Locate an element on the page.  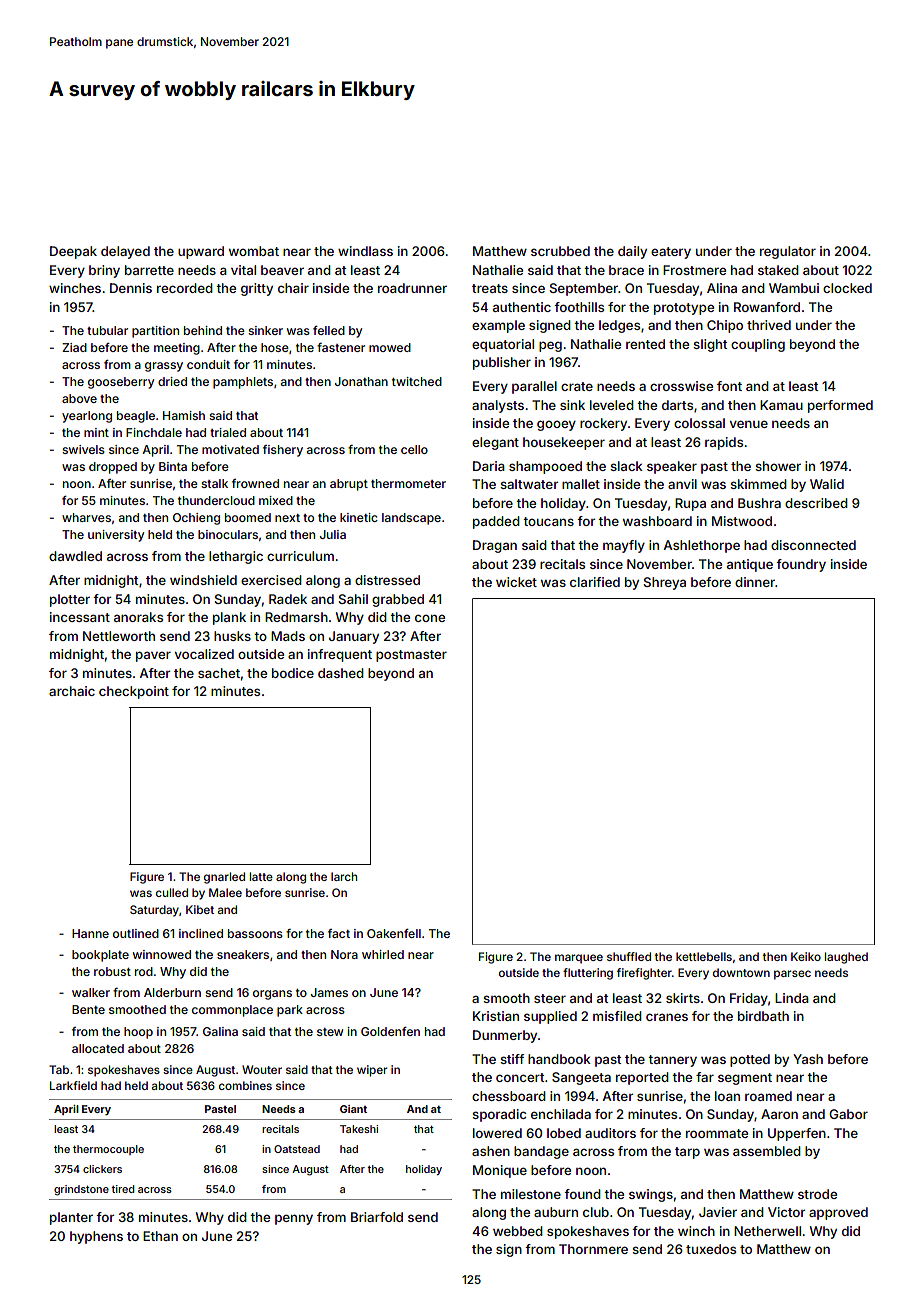
Friday is located at coordinates (749, 999).
